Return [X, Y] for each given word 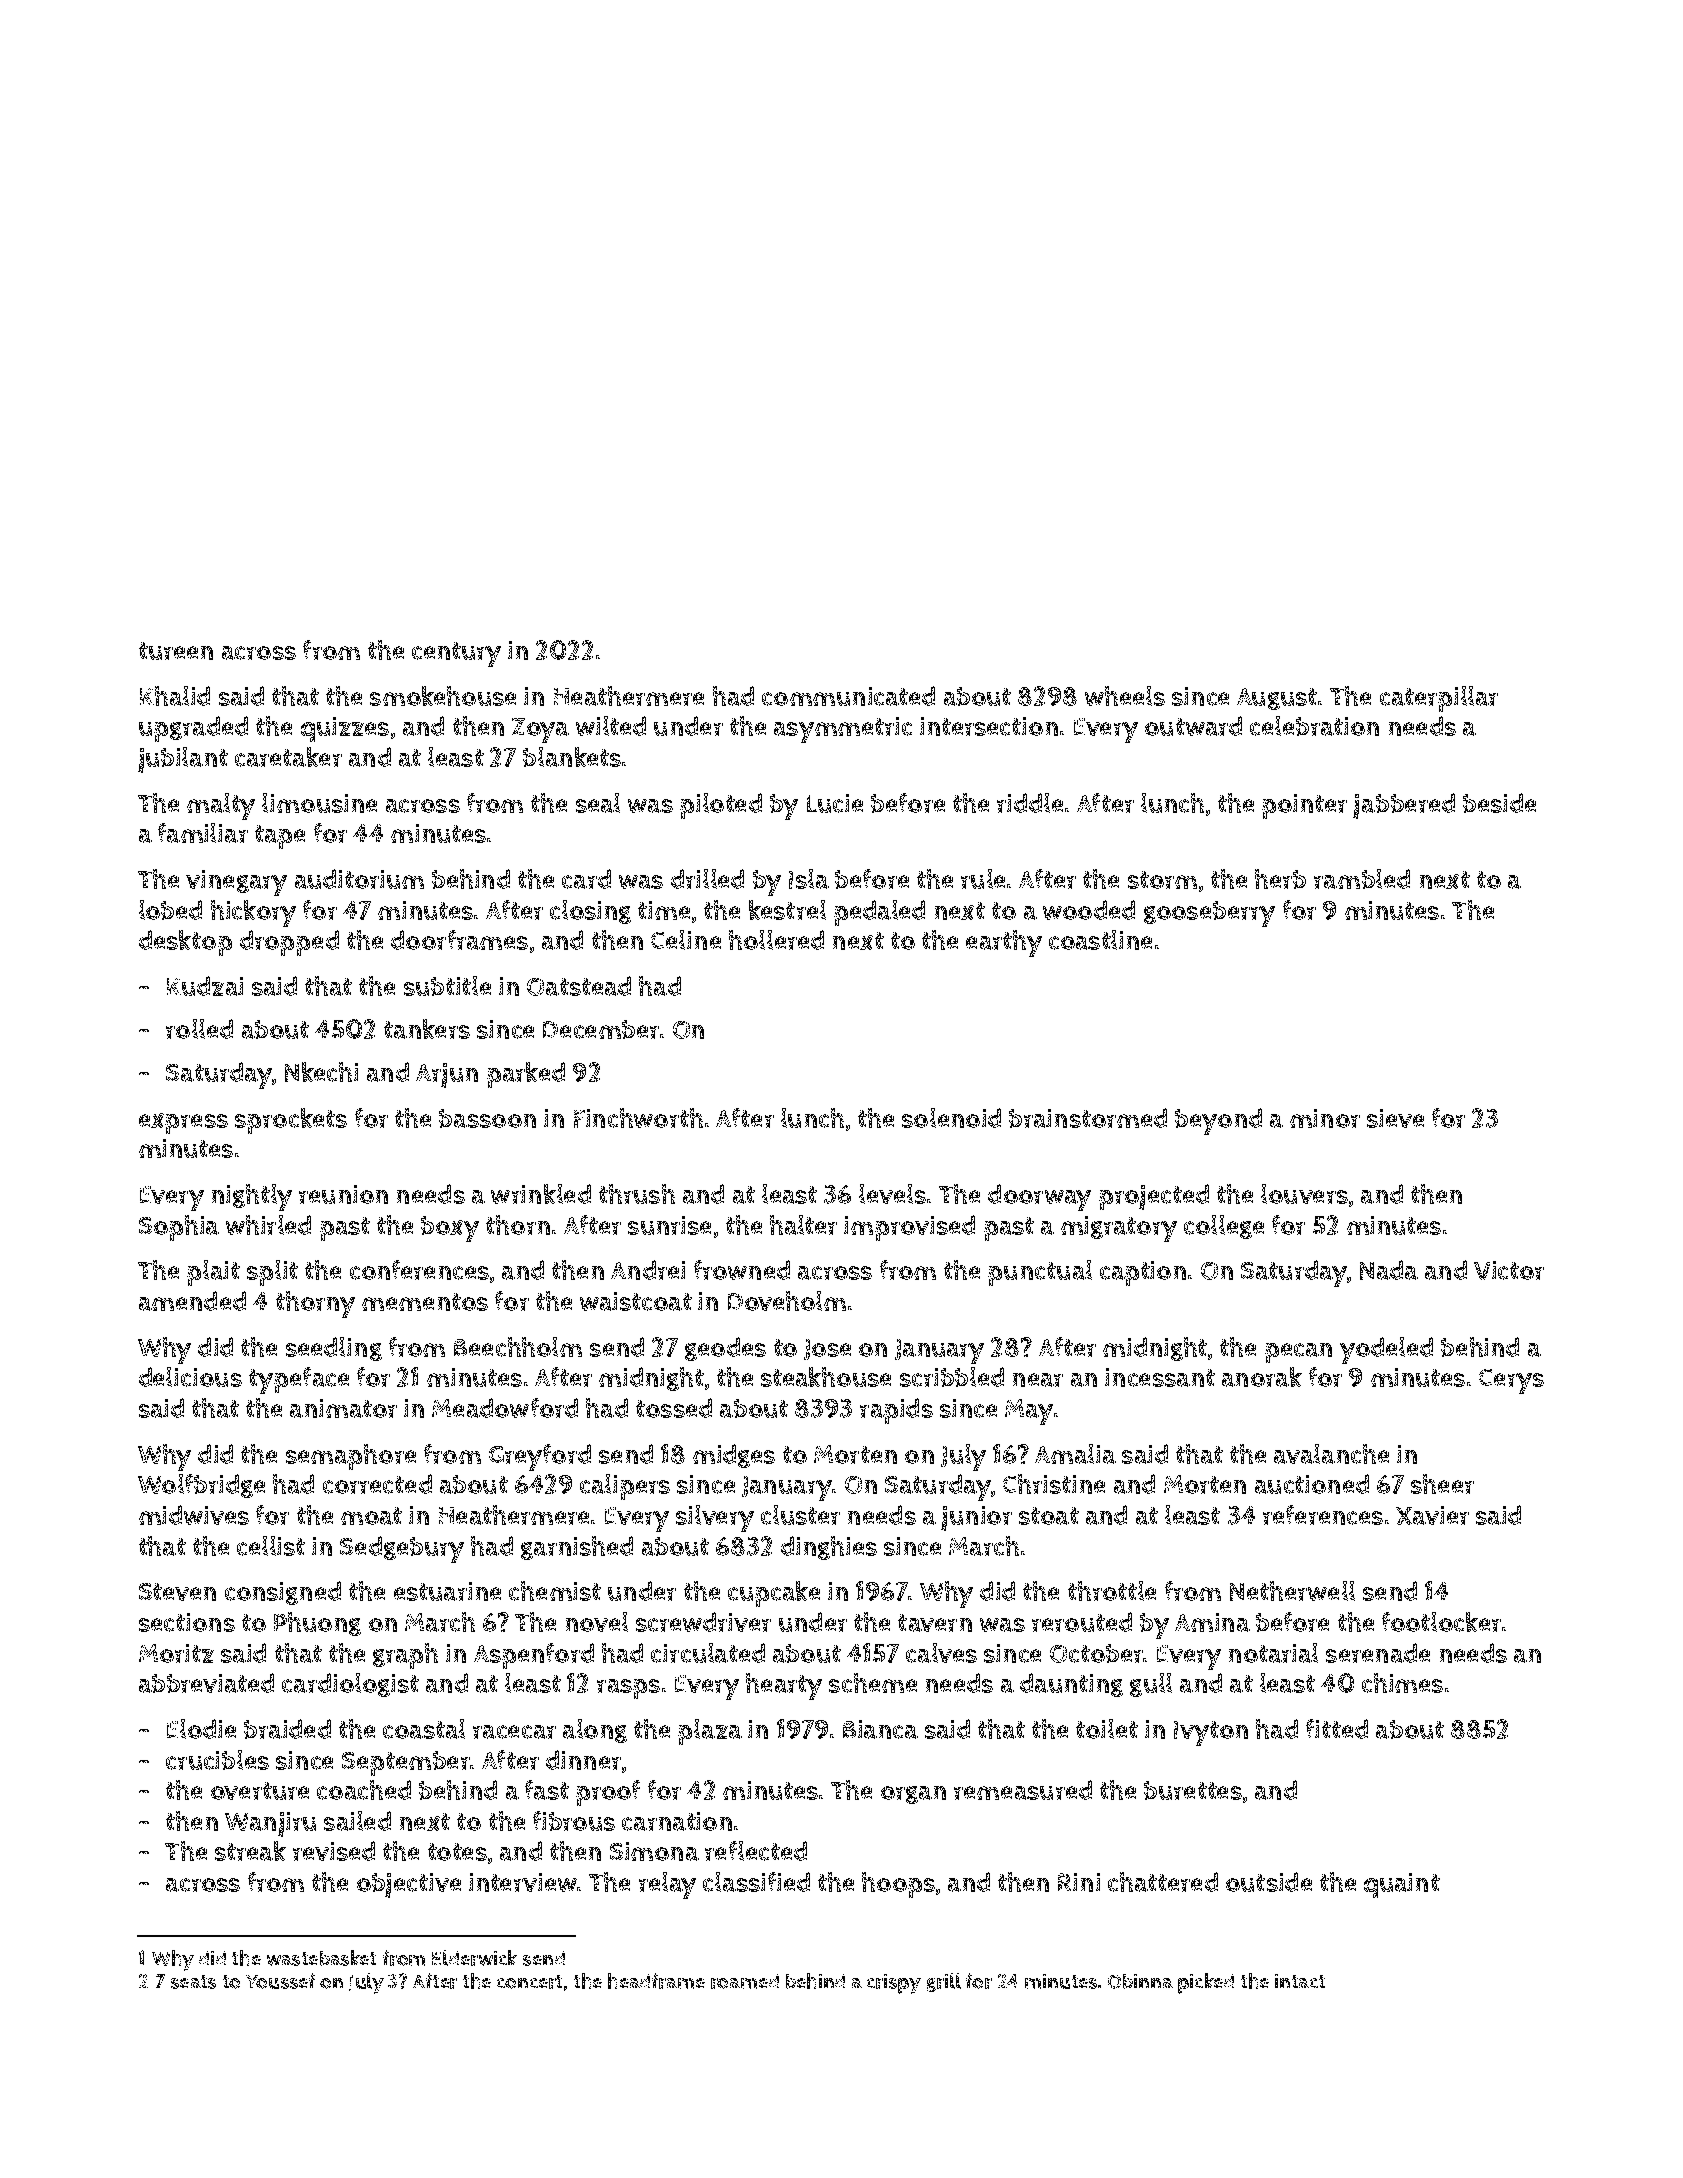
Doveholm [787, 1301]
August [1277, 699]
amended [192, 1301]
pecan [1298, 1353]
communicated [848, 696]
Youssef [280, 1981]
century [456, 654]
